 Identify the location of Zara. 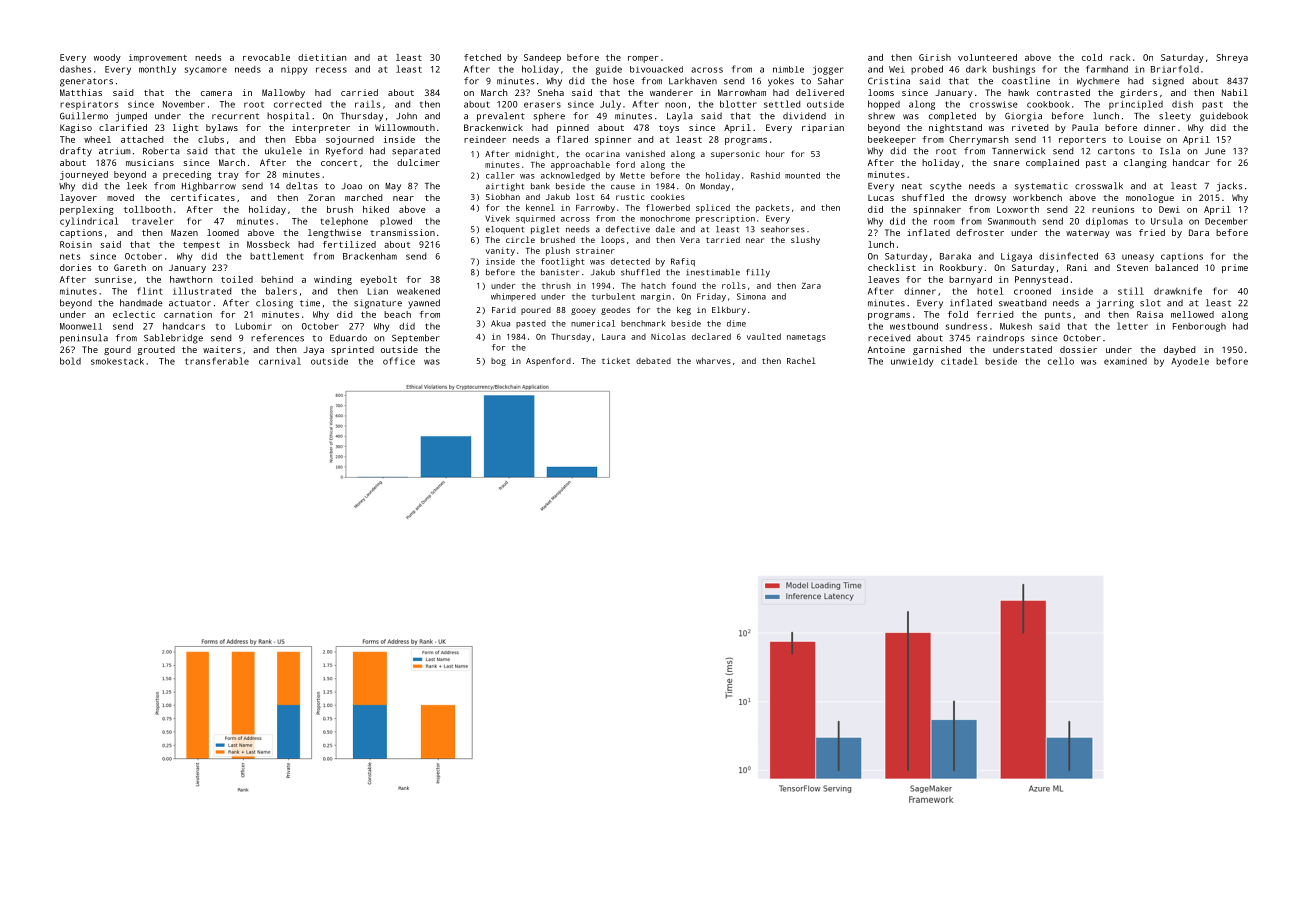
(811, 286).
